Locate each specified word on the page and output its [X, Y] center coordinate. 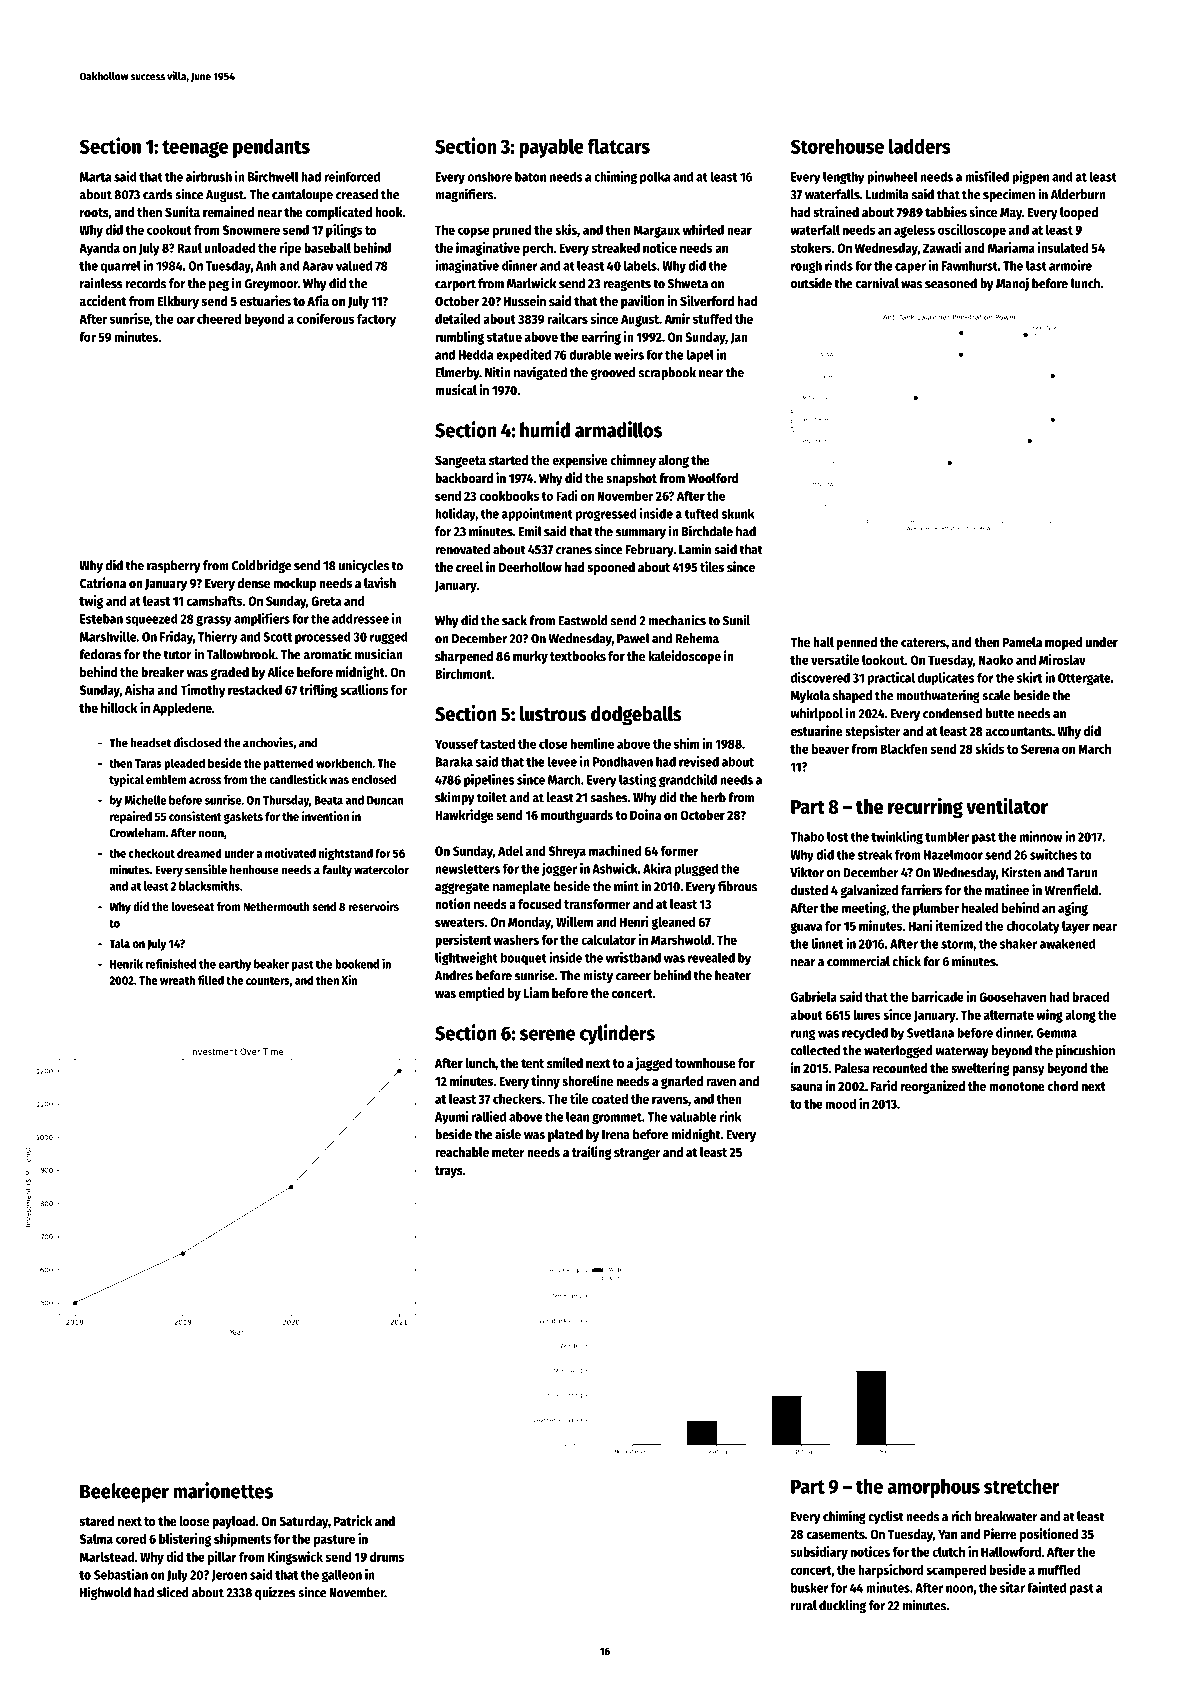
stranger [637, 1154]
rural [804, 1605]
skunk [737, 513]
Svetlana [930, 1032]
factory [376, 320]
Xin [349, 980]
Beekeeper [124, 1493]
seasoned [951, 283]
